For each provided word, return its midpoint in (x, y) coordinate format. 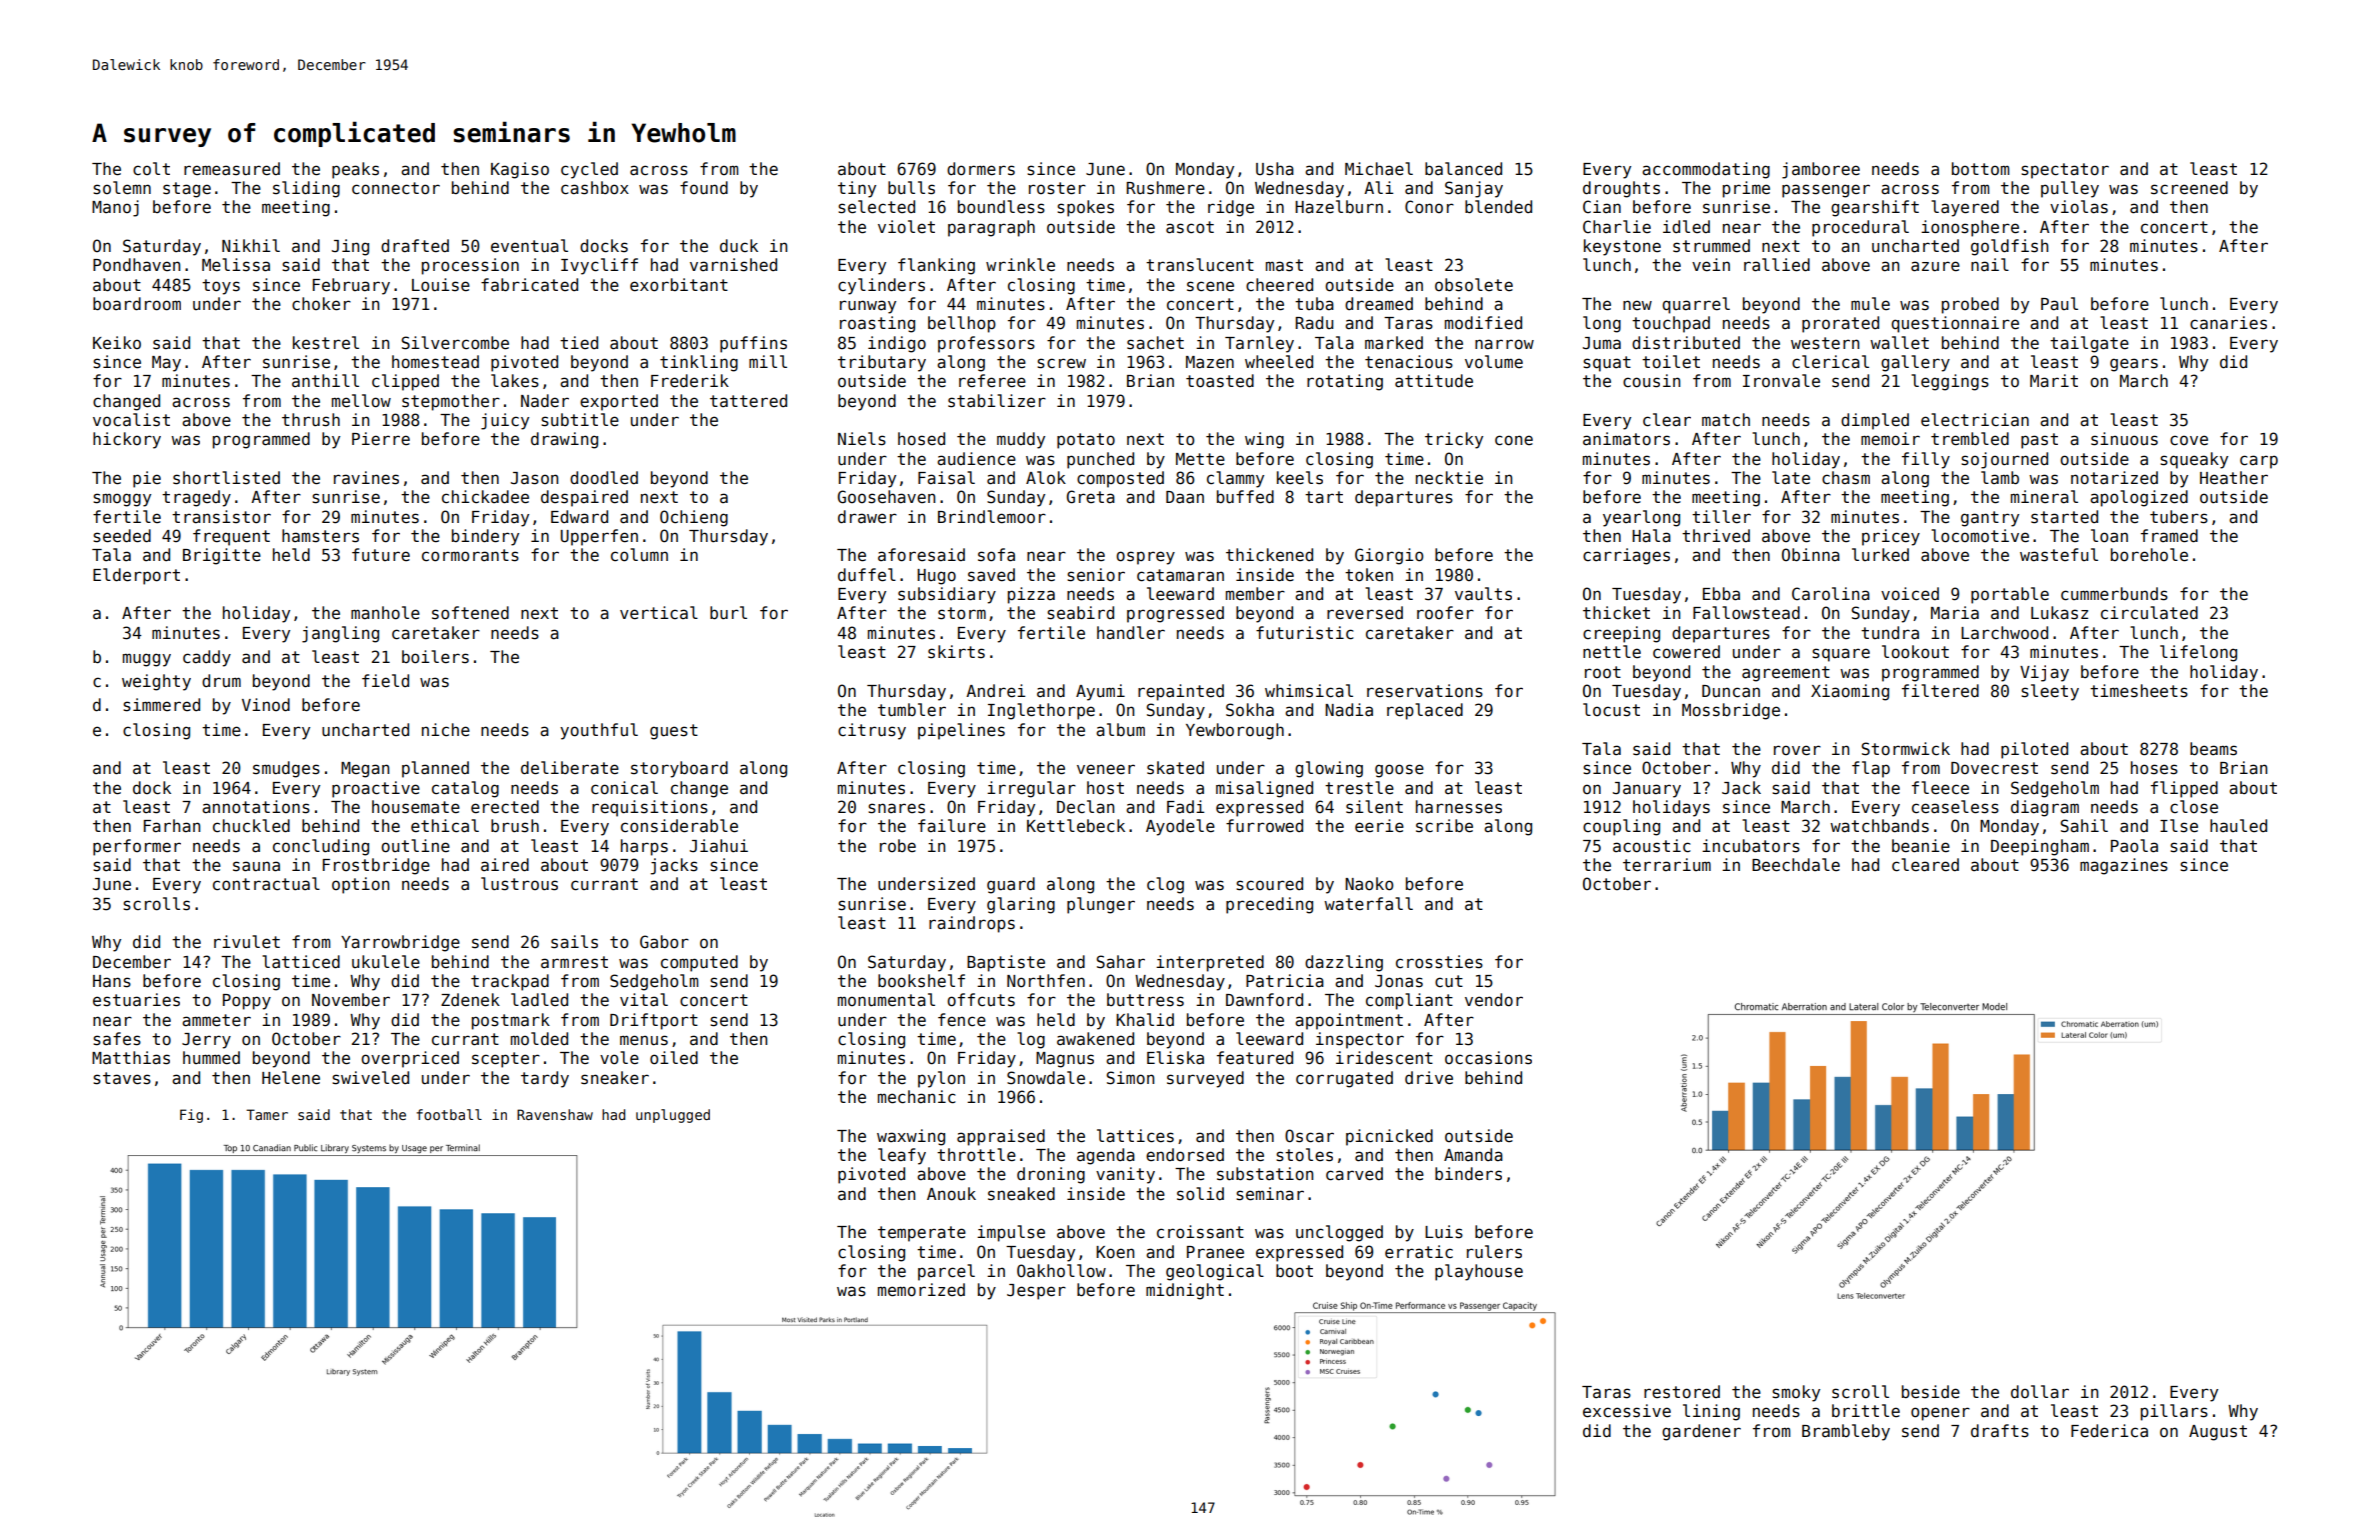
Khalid (1145, 1020)
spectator (2065, 171)
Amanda (1473, 1155)
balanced (1463, 169)
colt (151, 168)
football (449, 1114)
